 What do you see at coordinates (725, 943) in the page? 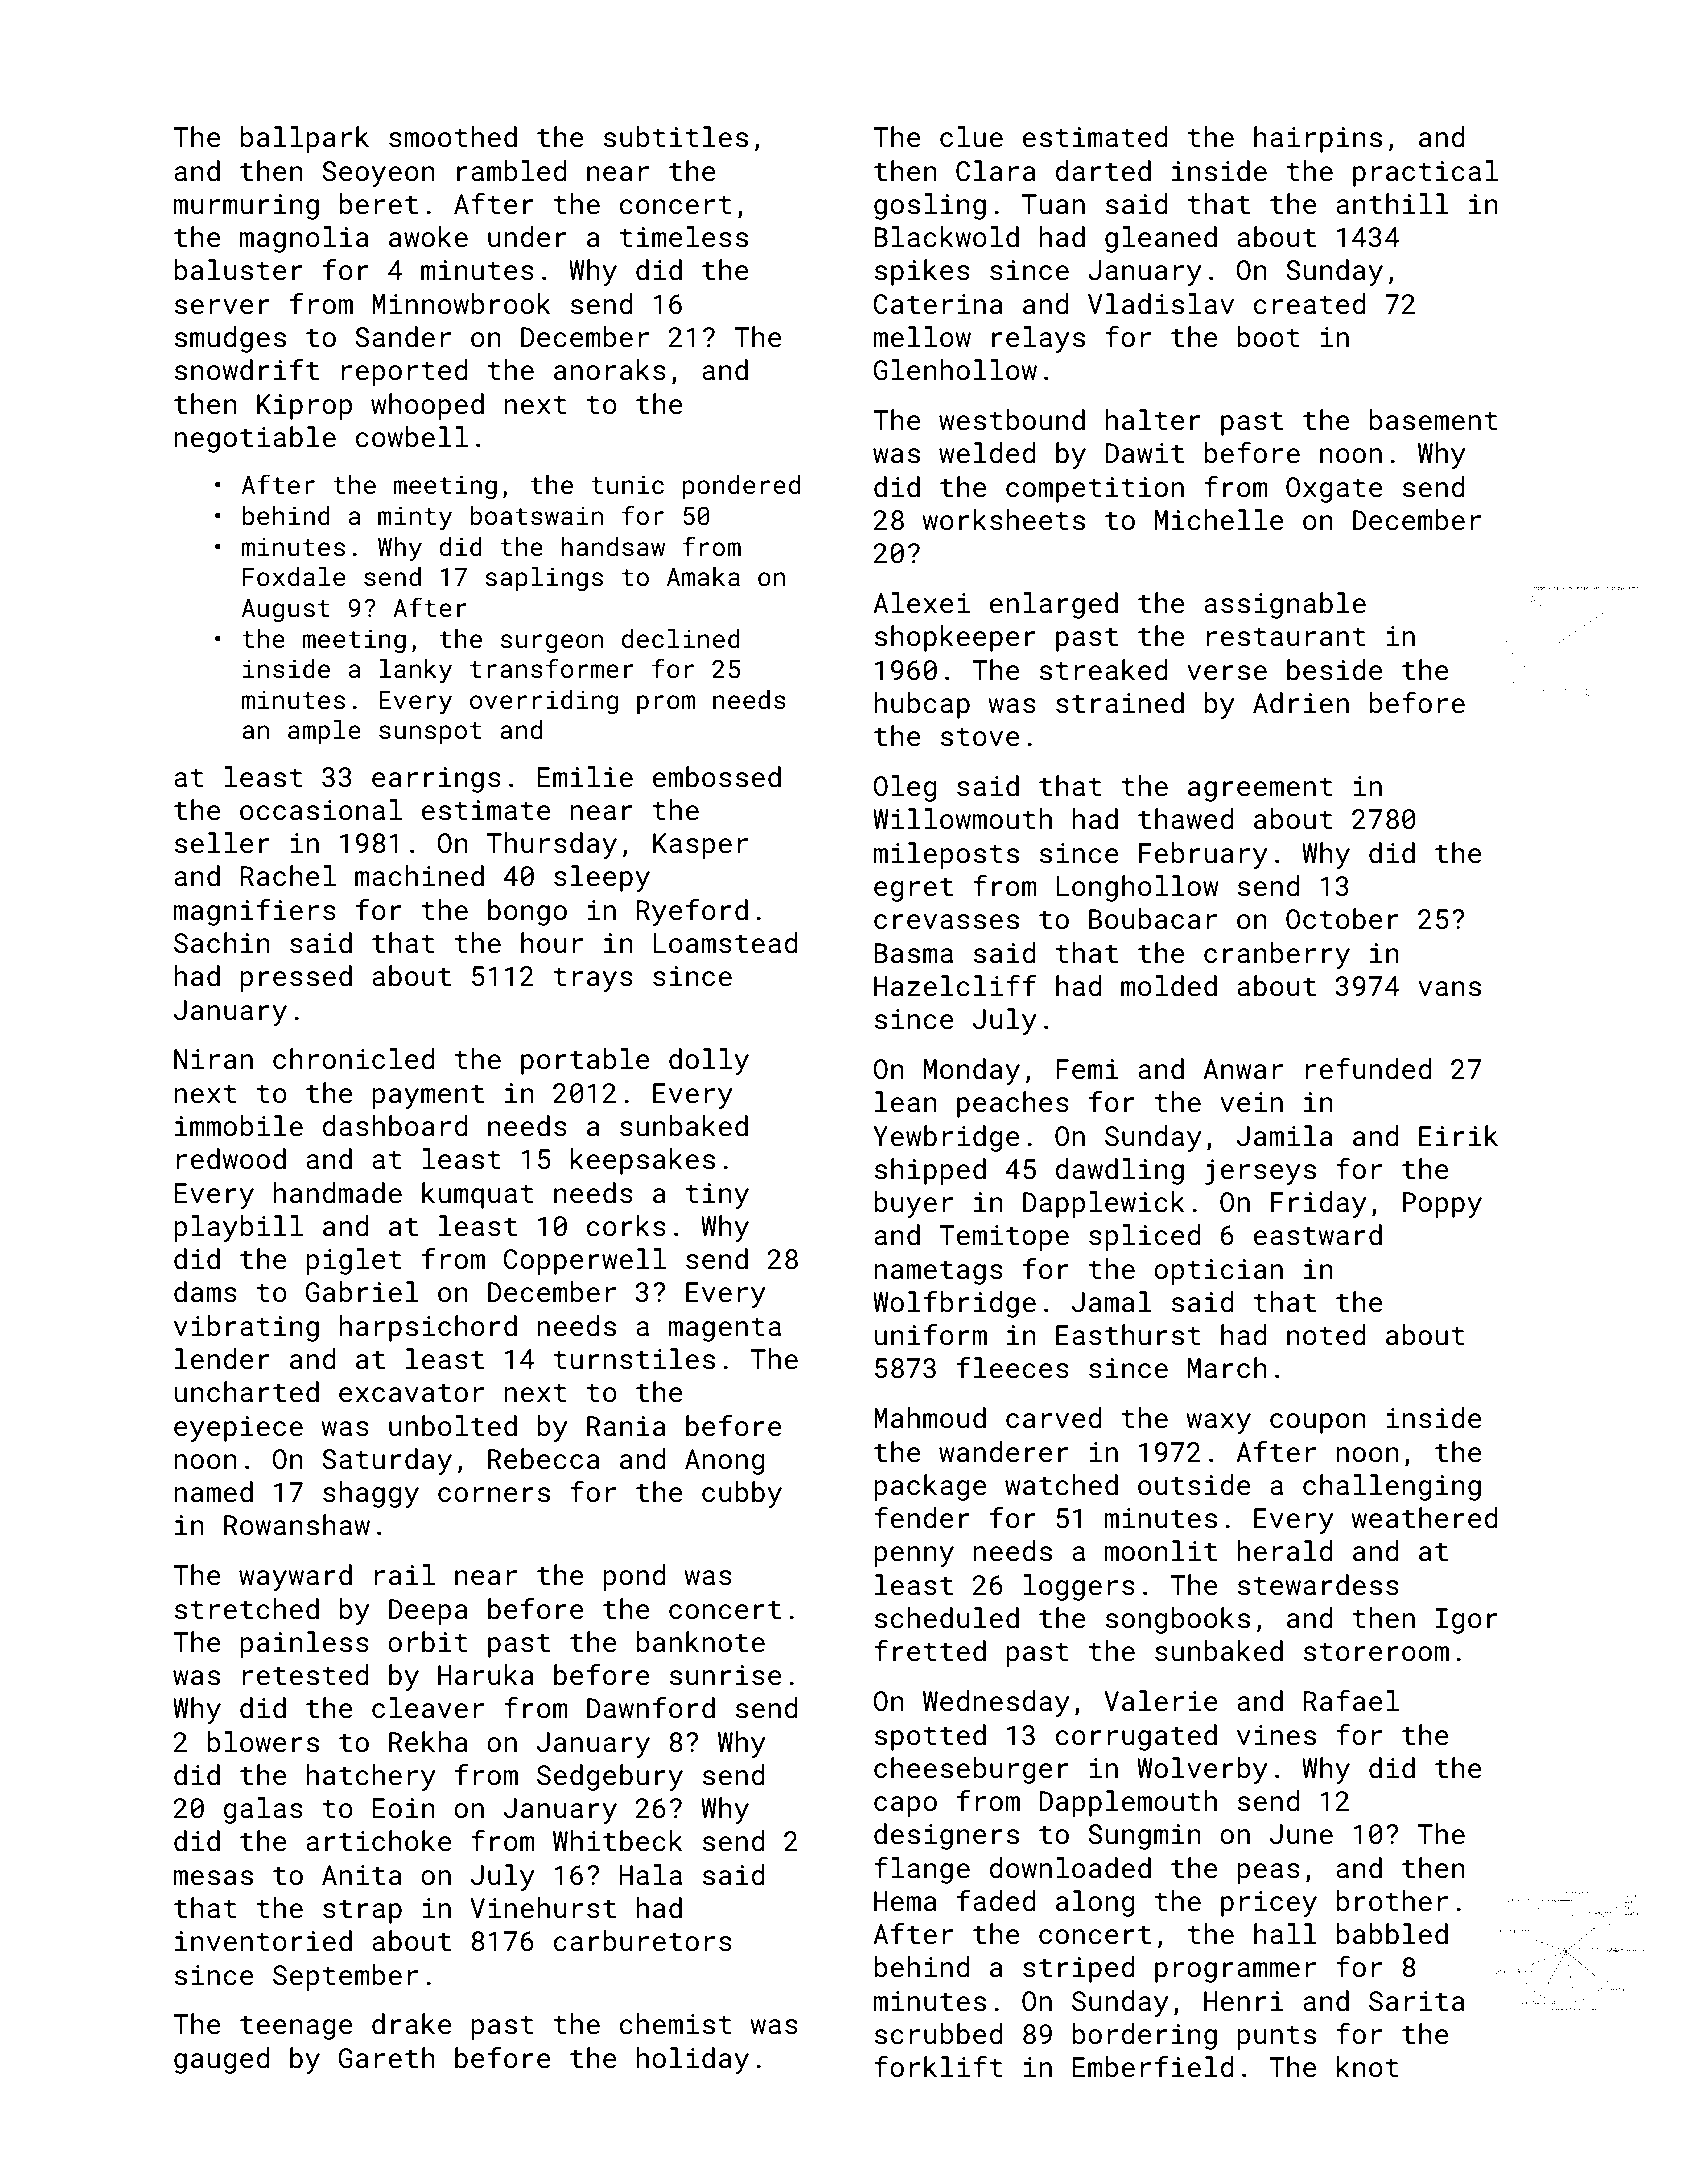
I see `Loamstead` at bounding box center [725, 943].
